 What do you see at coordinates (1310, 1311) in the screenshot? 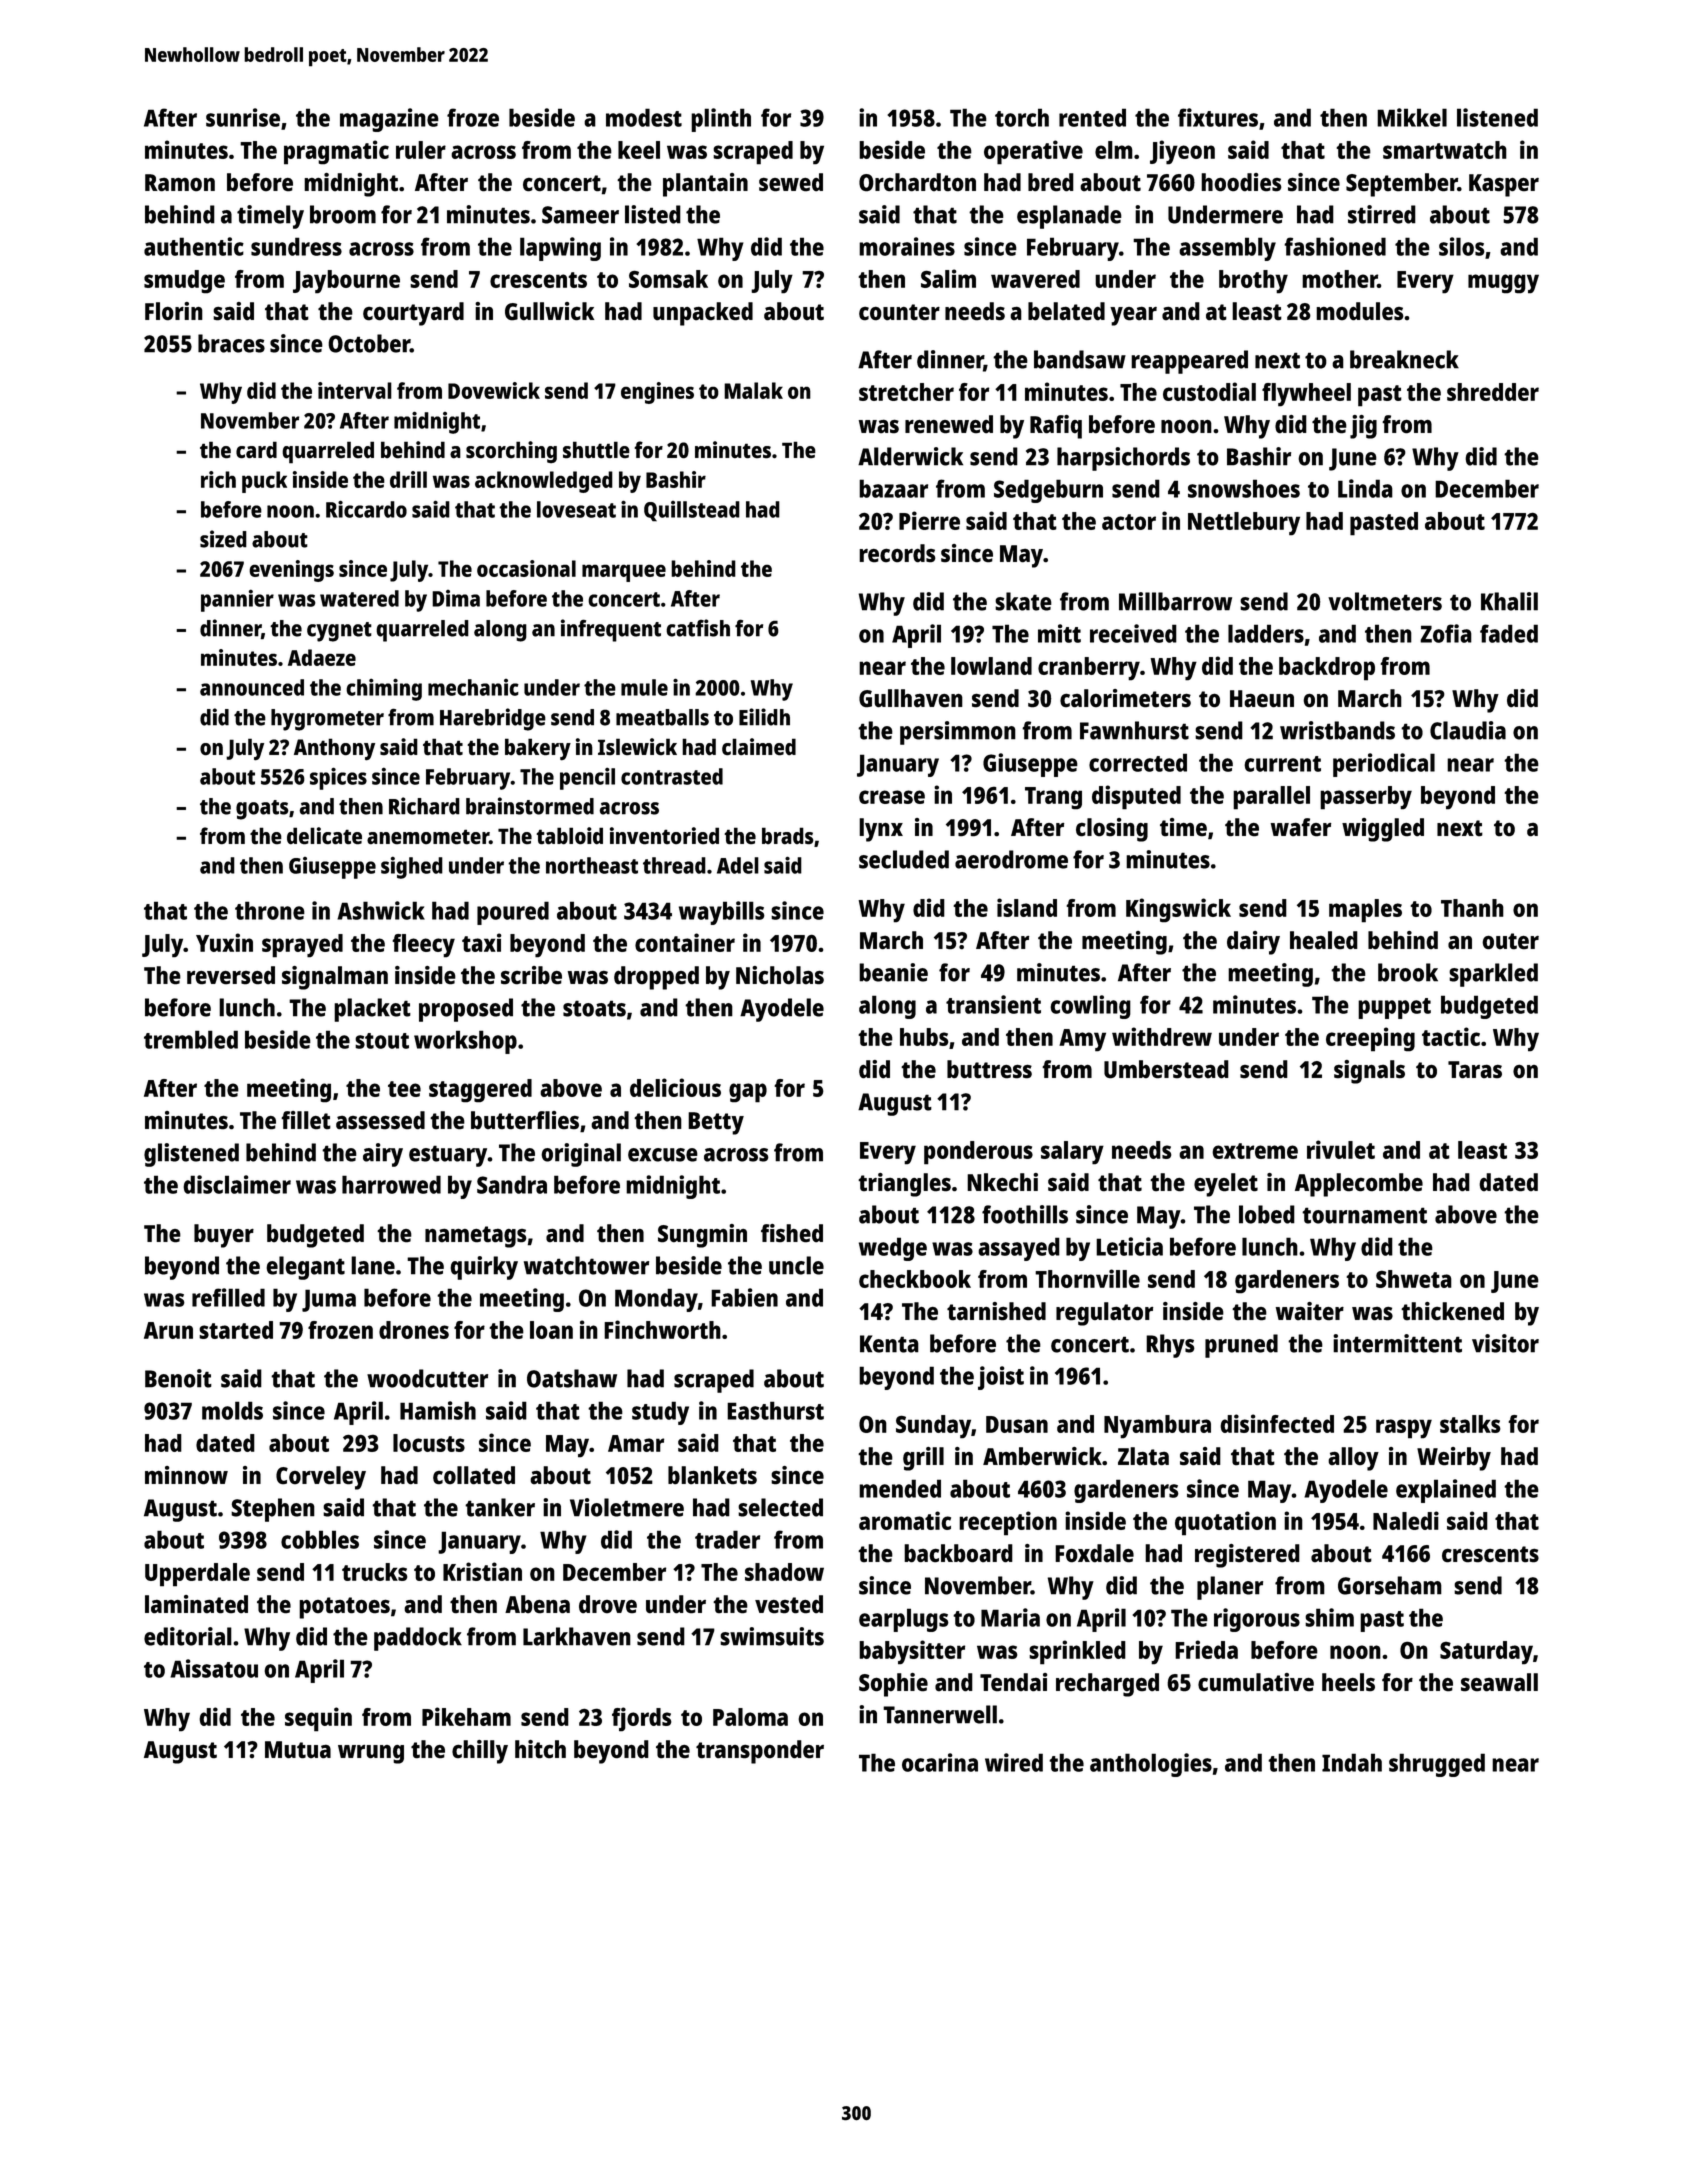
I see `waiter` at bounding box center [1310, 1311].
